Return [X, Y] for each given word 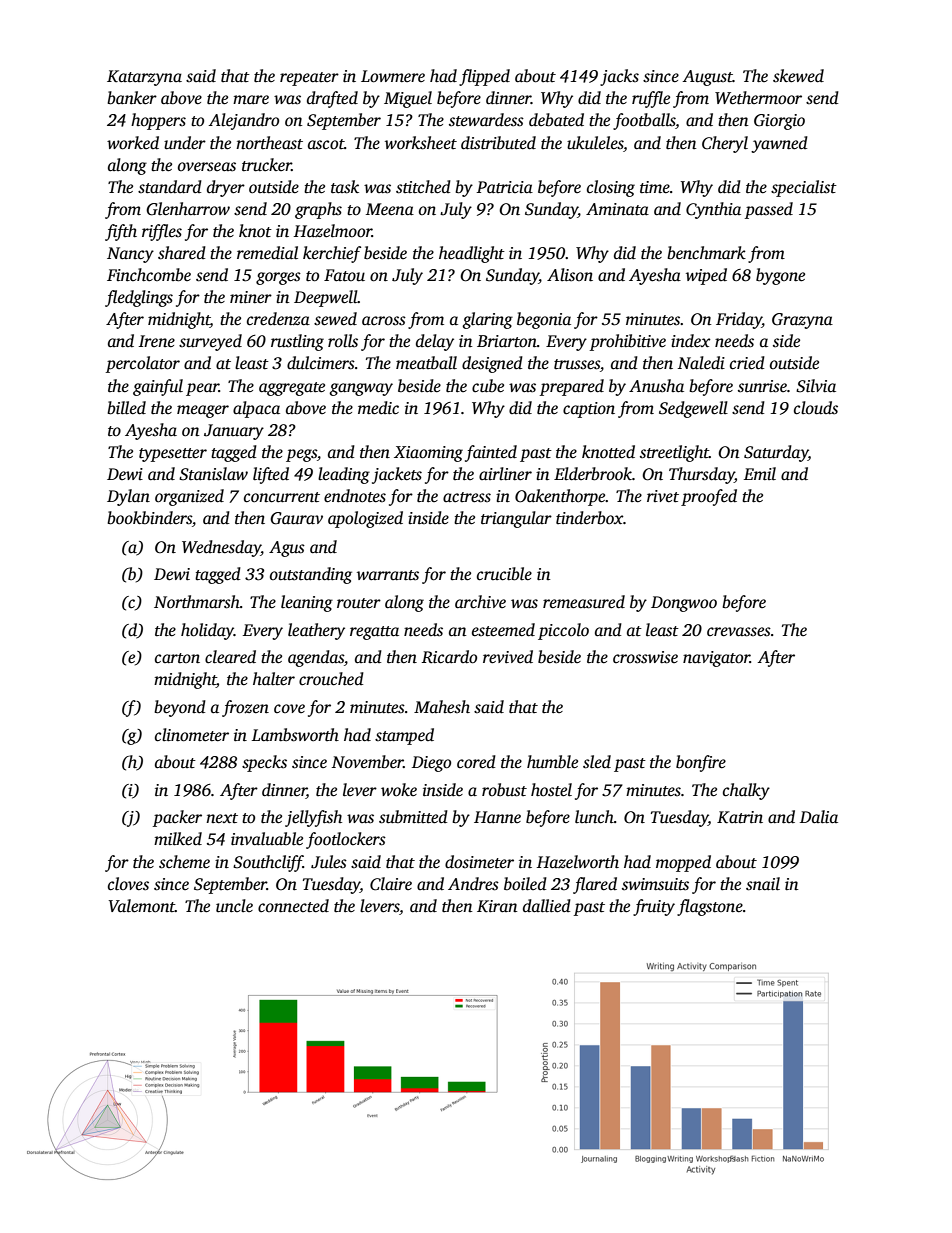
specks [264, 763]
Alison [570, 275]
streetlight [674, 453]
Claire [391, 884]
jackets [397, 475]
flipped [484, 77]
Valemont [142, 906]
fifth [121, 232]
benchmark [706, 253]
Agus [287, 549]
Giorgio [779, 122]
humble [552, 762]
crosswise [645, 657]
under [185, 143]
